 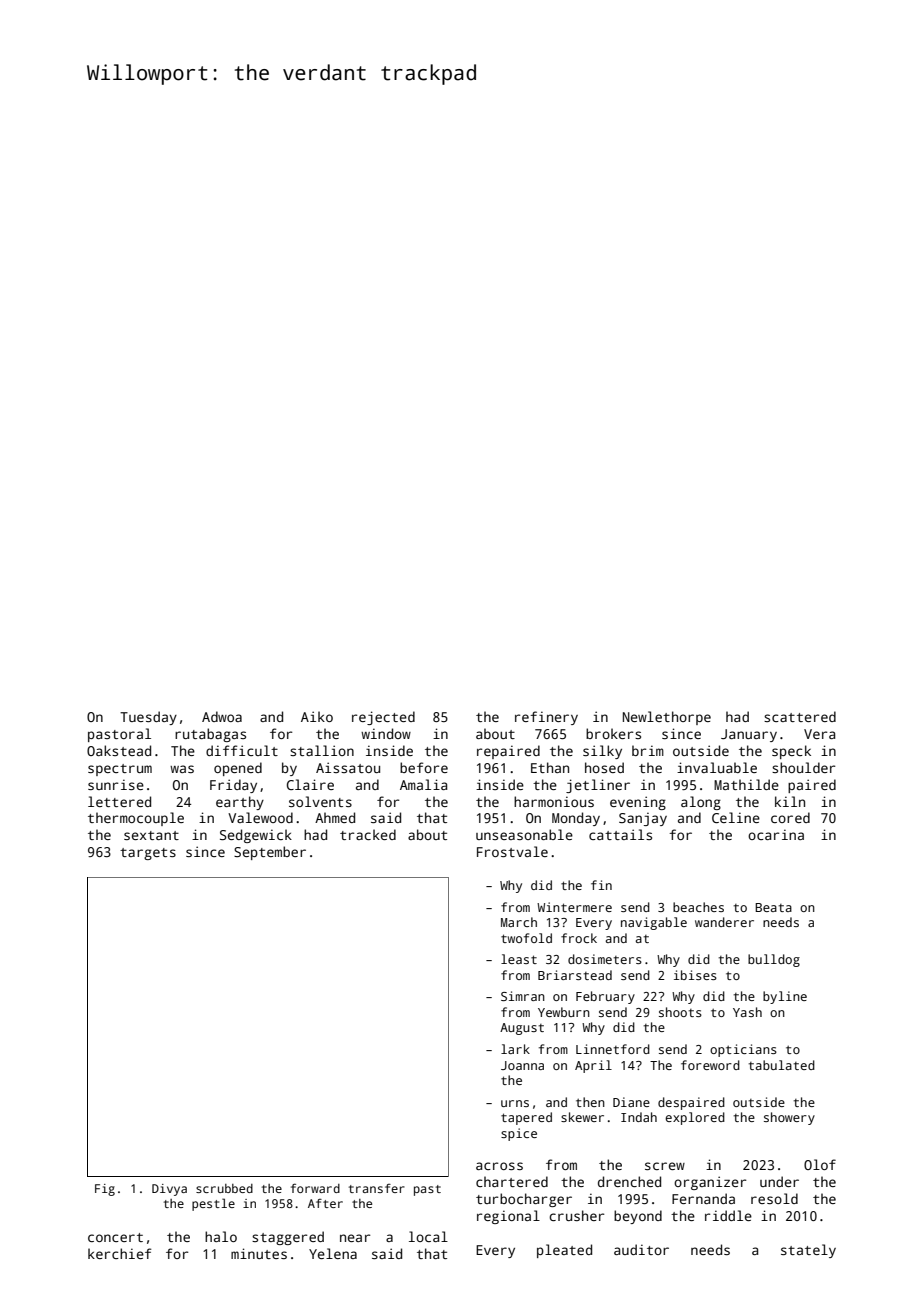 What do you see at coordinates (224, 1188) in the screenshot?
I see `scrubbed` at bounding box center [224, 1188].
